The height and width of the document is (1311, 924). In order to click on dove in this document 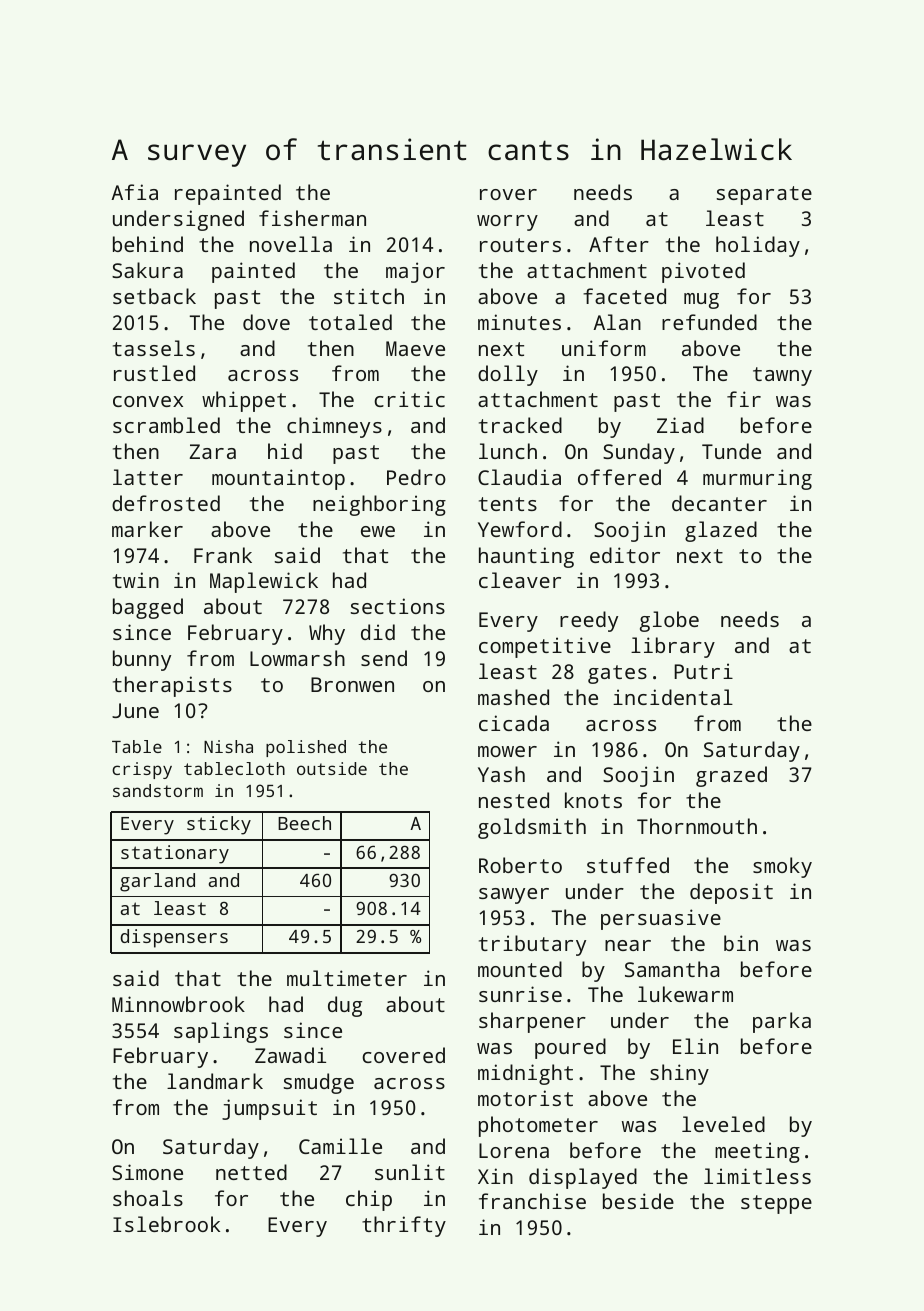, I will do `click(266, 322)`.
